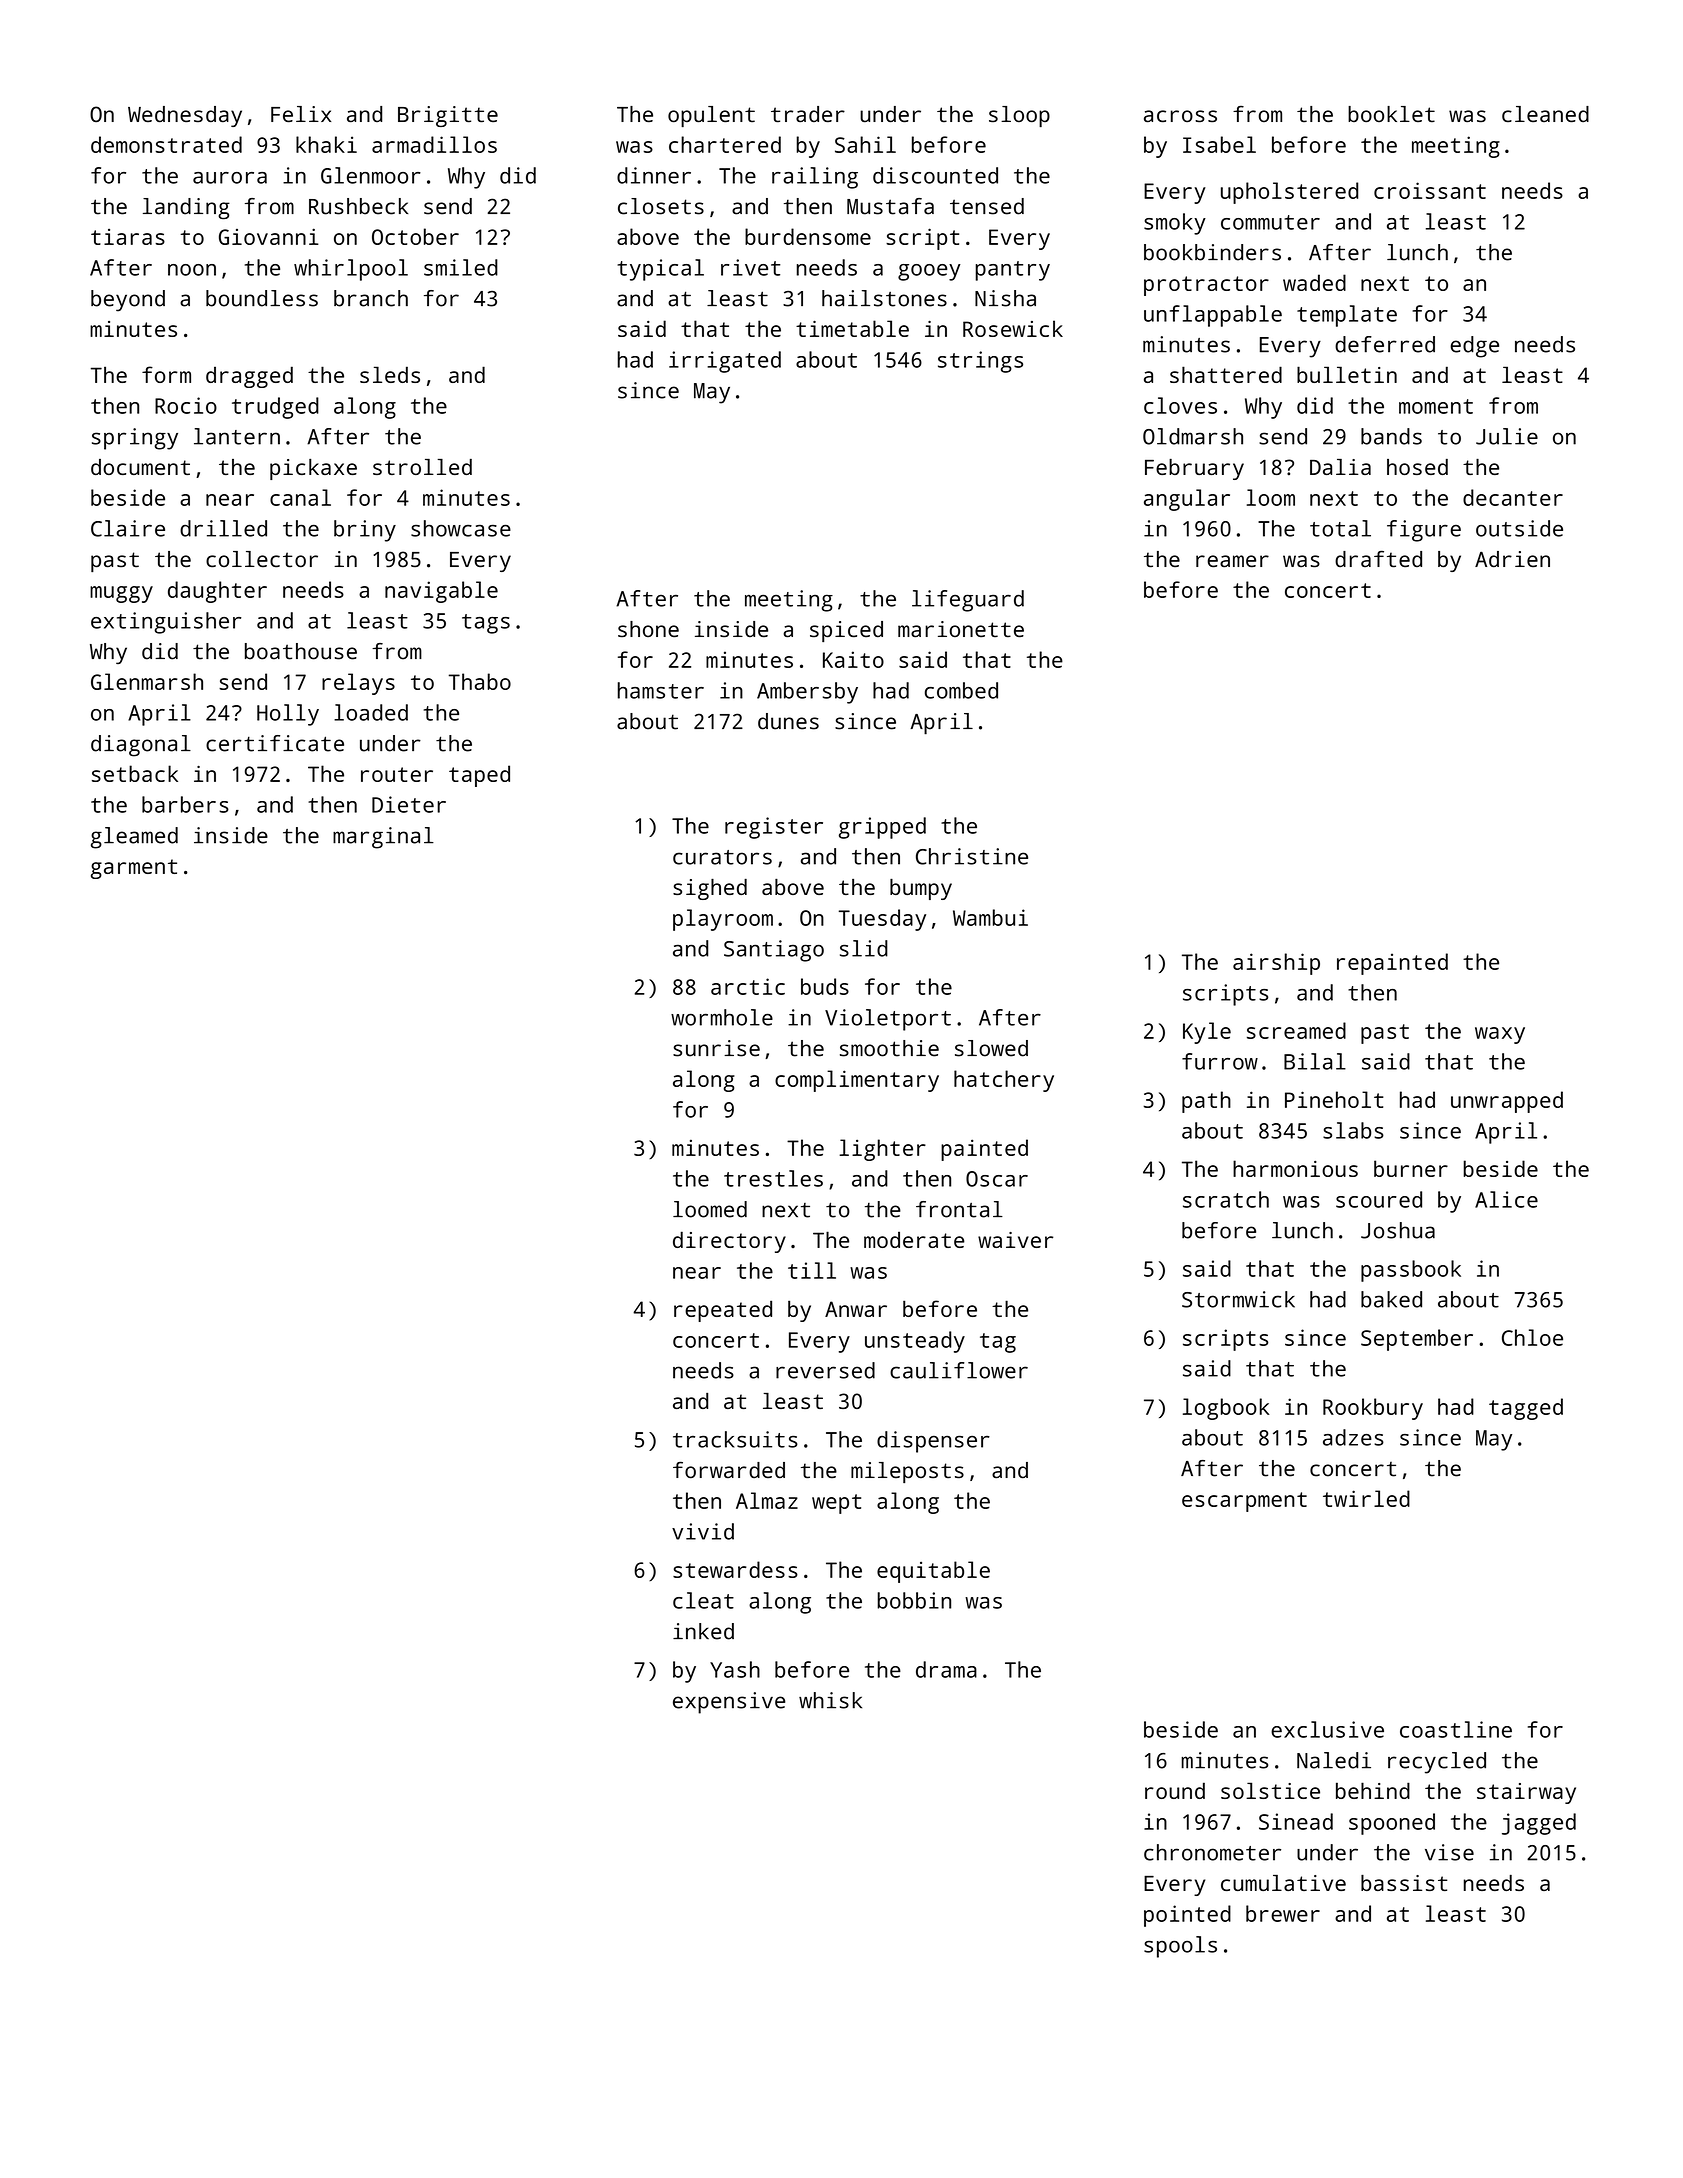 The image size is (1683, 2178). What do you see at coordinates (1276, 964) in the screenshot?
I see `airship` at bounding box center [1276, 964].
